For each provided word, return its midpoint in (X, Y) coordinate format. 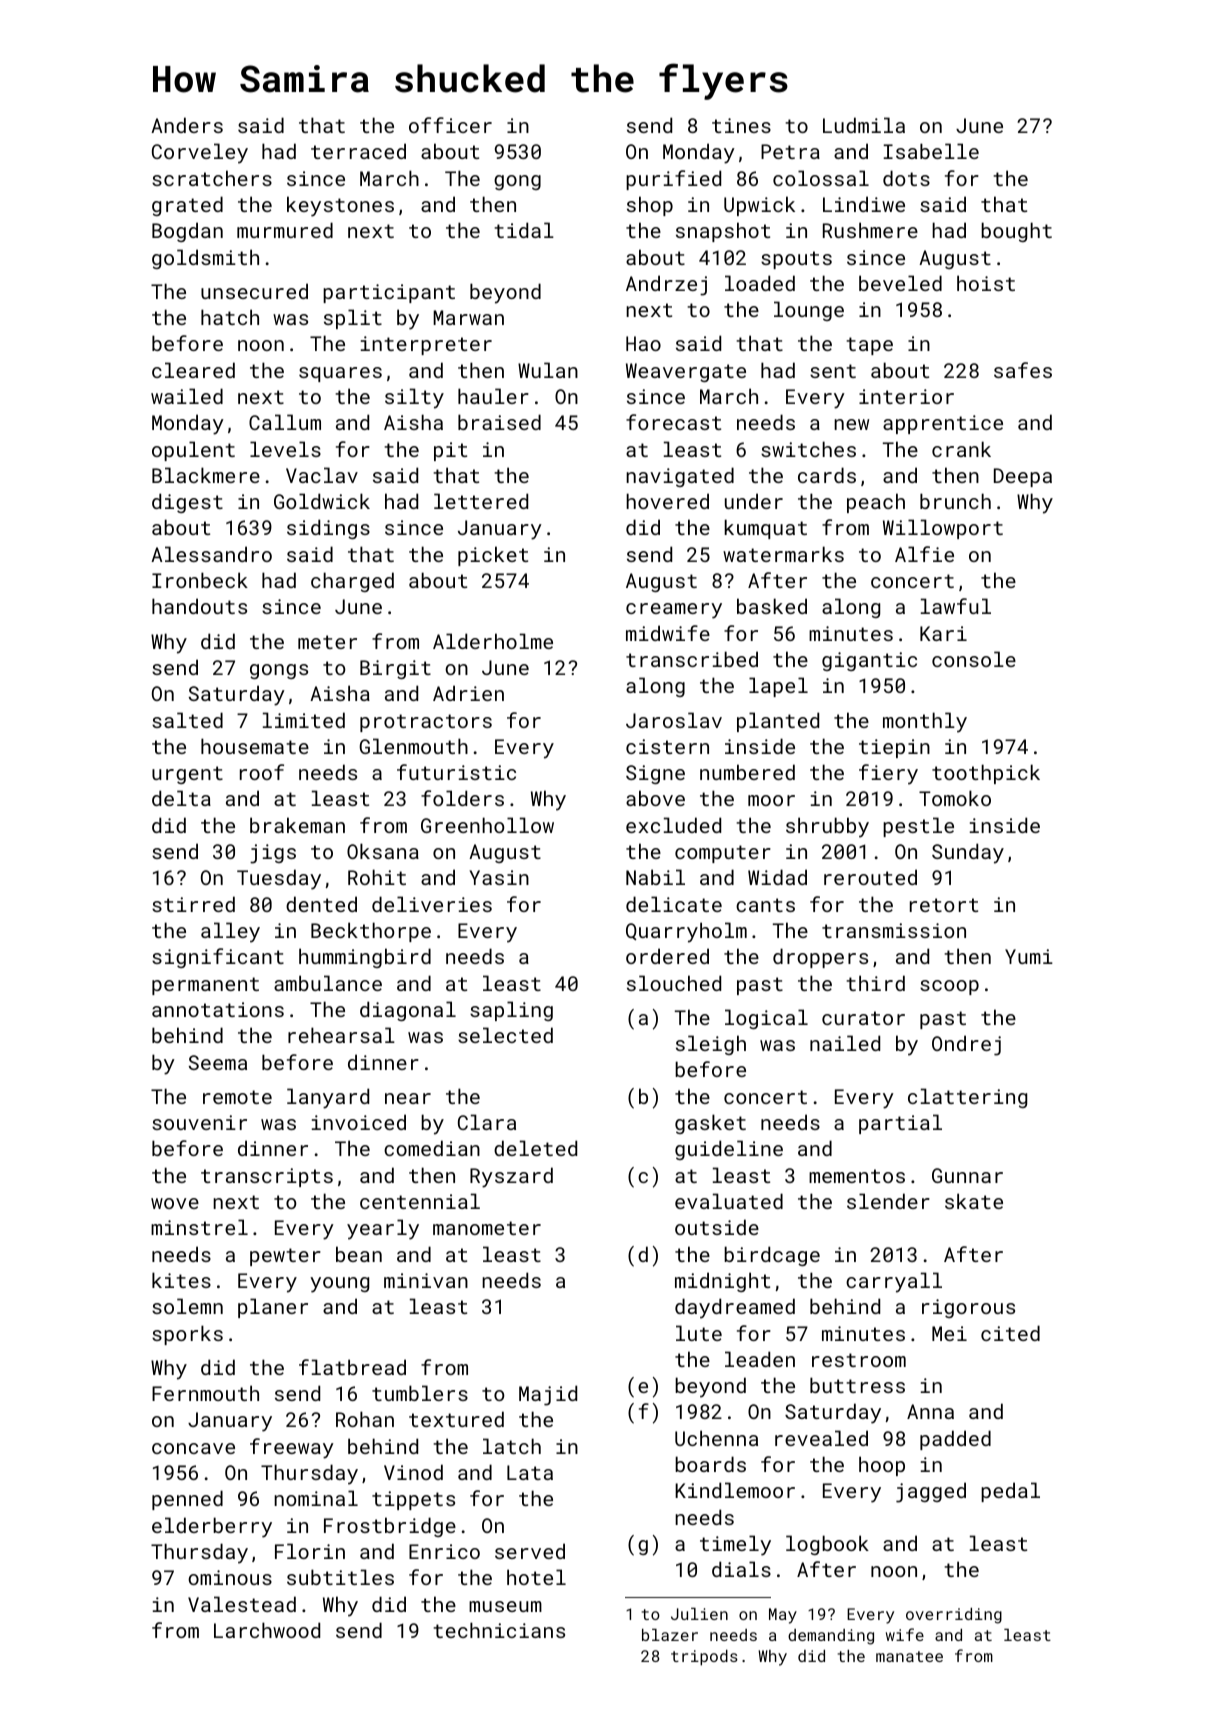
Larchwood (267, 1630)
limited (304, 720)
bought (1016, 232)
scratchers (212, 178)
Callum (285, 422)
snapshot (723, 232)
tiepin (894, 748)
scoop (949, 987)
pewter (285, 1257)
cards (827, 475)
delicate (674, 904)
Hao (643, 343)
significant (218, 958)
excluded (673, 825)
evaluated (729, 1201)
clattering (967, 1098)
